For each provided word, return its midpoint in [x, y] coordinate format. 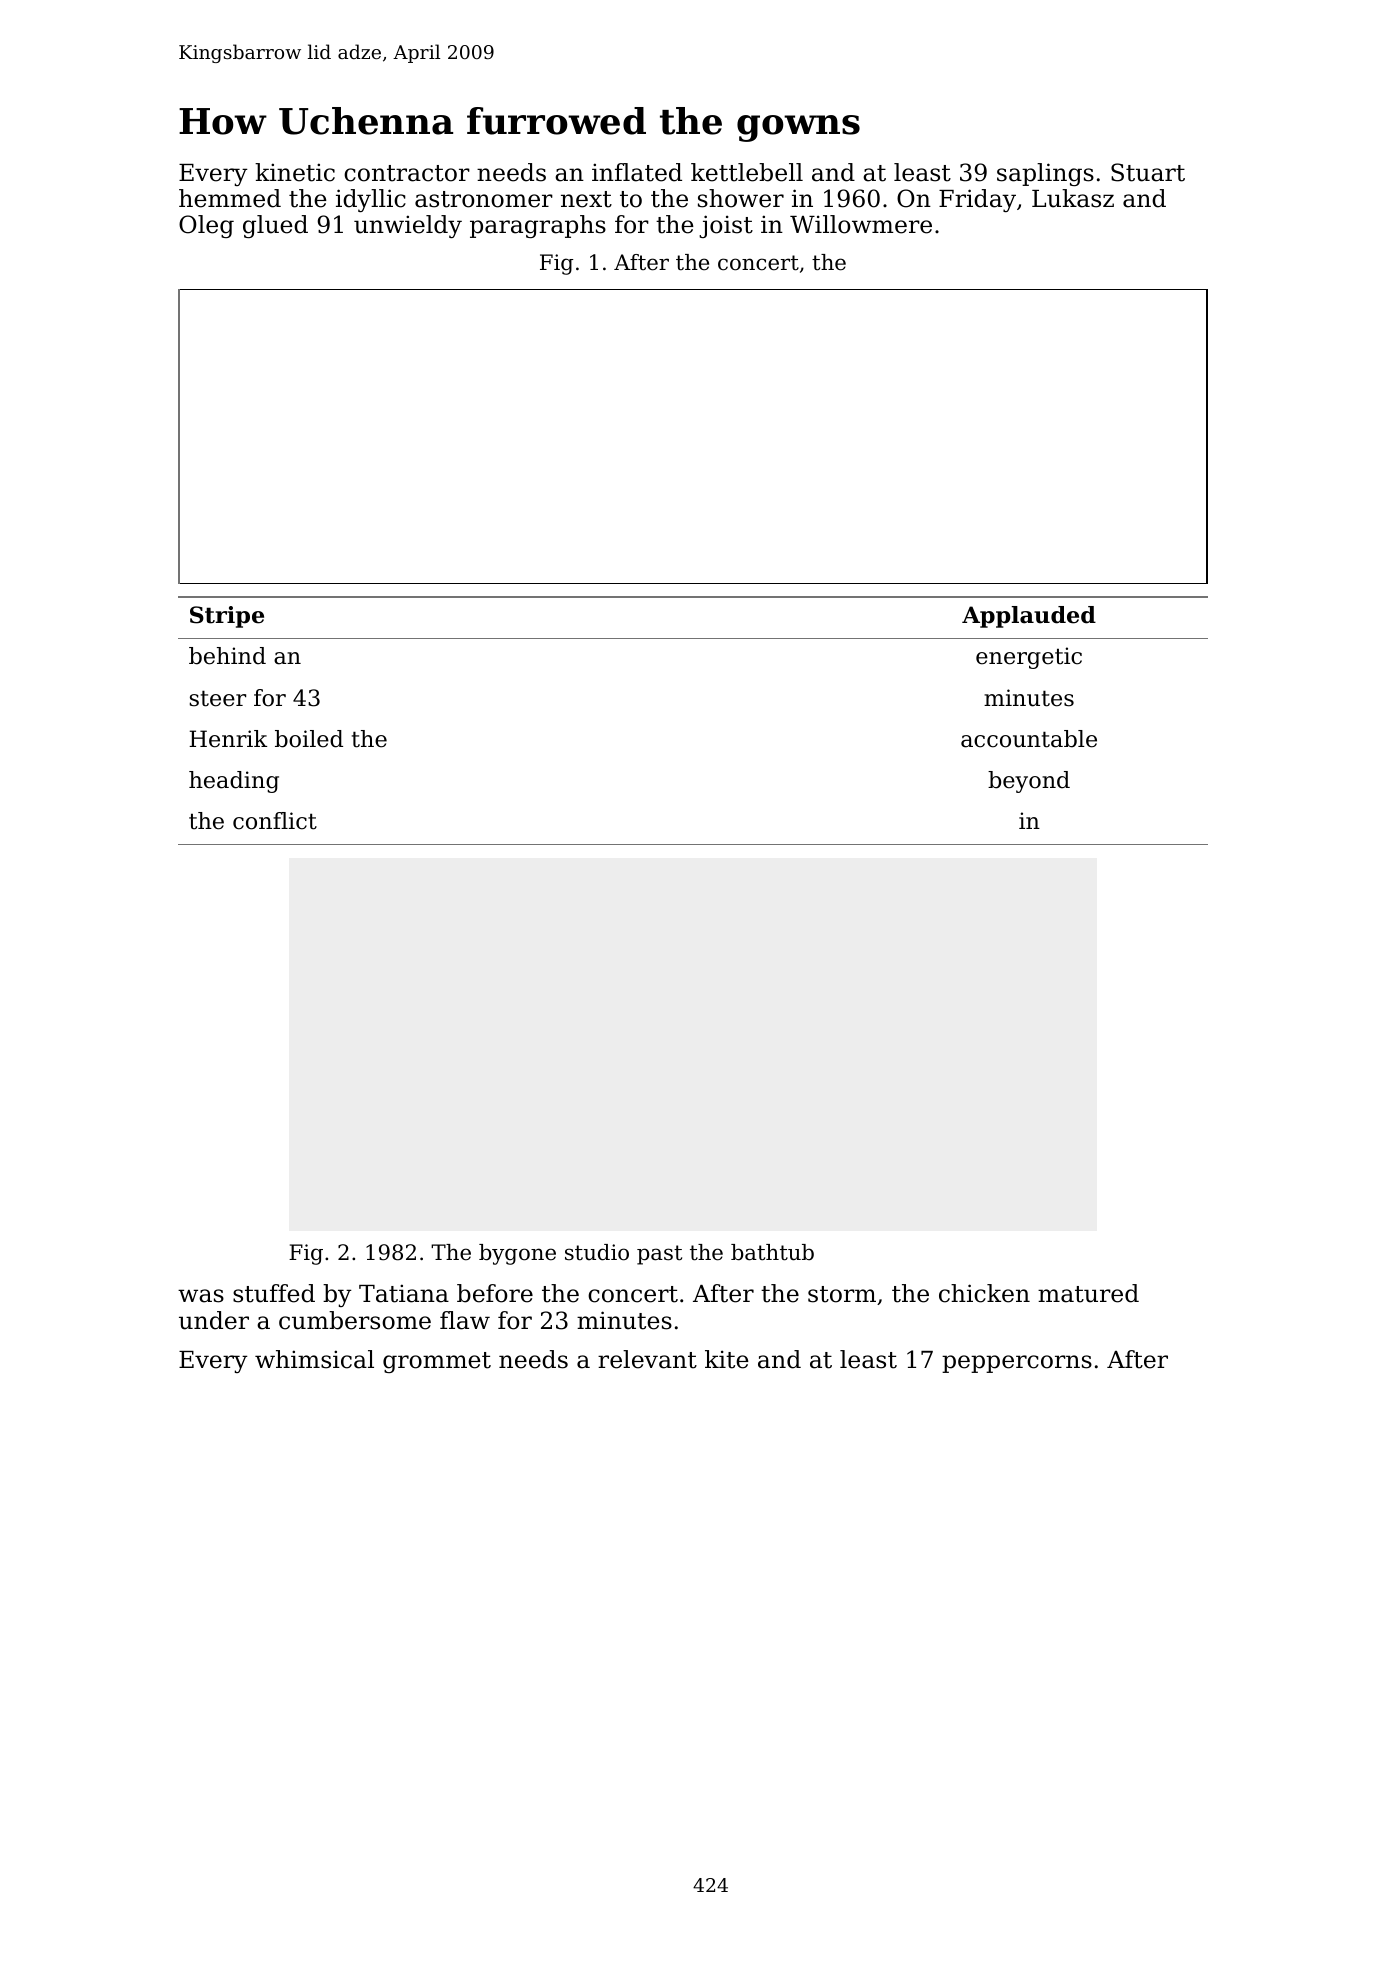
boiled [309, 739]
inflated [637, 172]
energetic [1029, 658]
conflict [275, 821]
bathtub [772, 1252]
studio [597, 1252]
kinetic [295, 172]
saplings [1045, 174]
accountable [1029, 739]
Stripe [227, 617]
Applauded [1029, 617]
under [214, 1320]
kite [727, 1359]
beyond [1029, 782]
